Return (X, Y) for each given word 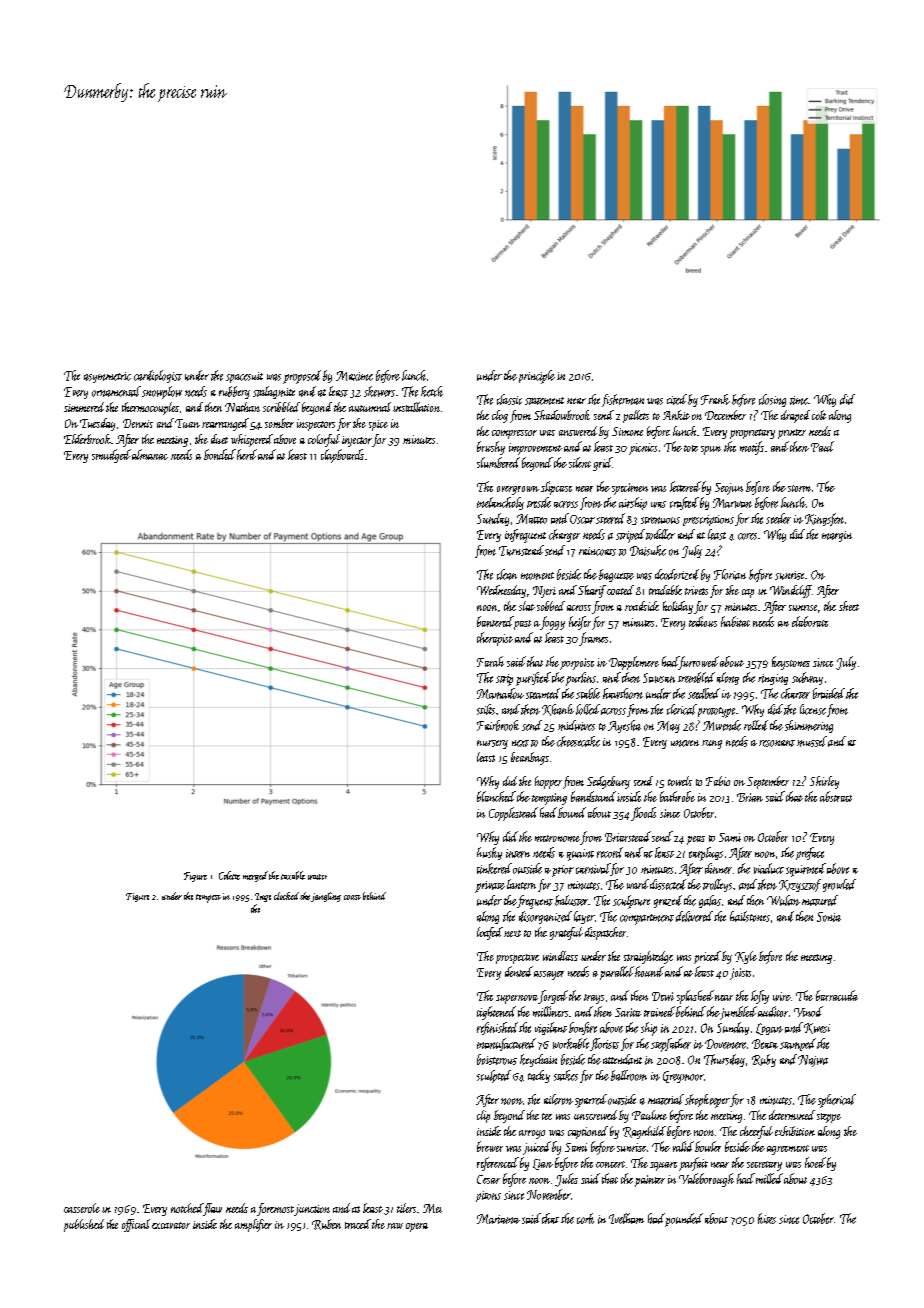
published (84, 1225)
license (813, 709)
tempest (208, 898)
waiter (317, 877)
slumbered (498, 462)
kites (767, 1218)
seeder (778, 518)
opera (417, 1227)
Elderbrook (87, 439)
